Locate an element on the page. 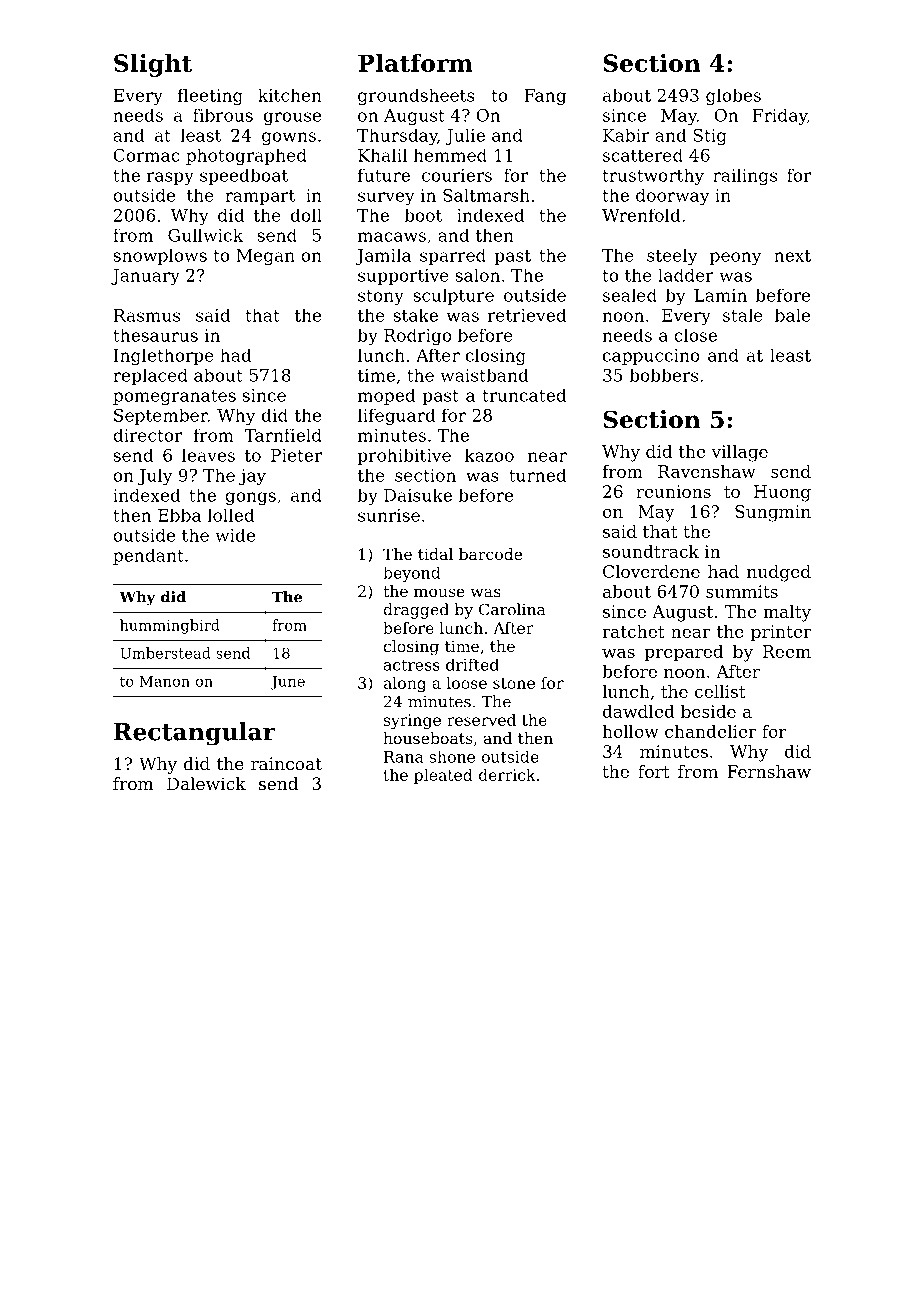 The height and width of the image is (1308, 924). Jamila is located at coordinates (383, 257).
